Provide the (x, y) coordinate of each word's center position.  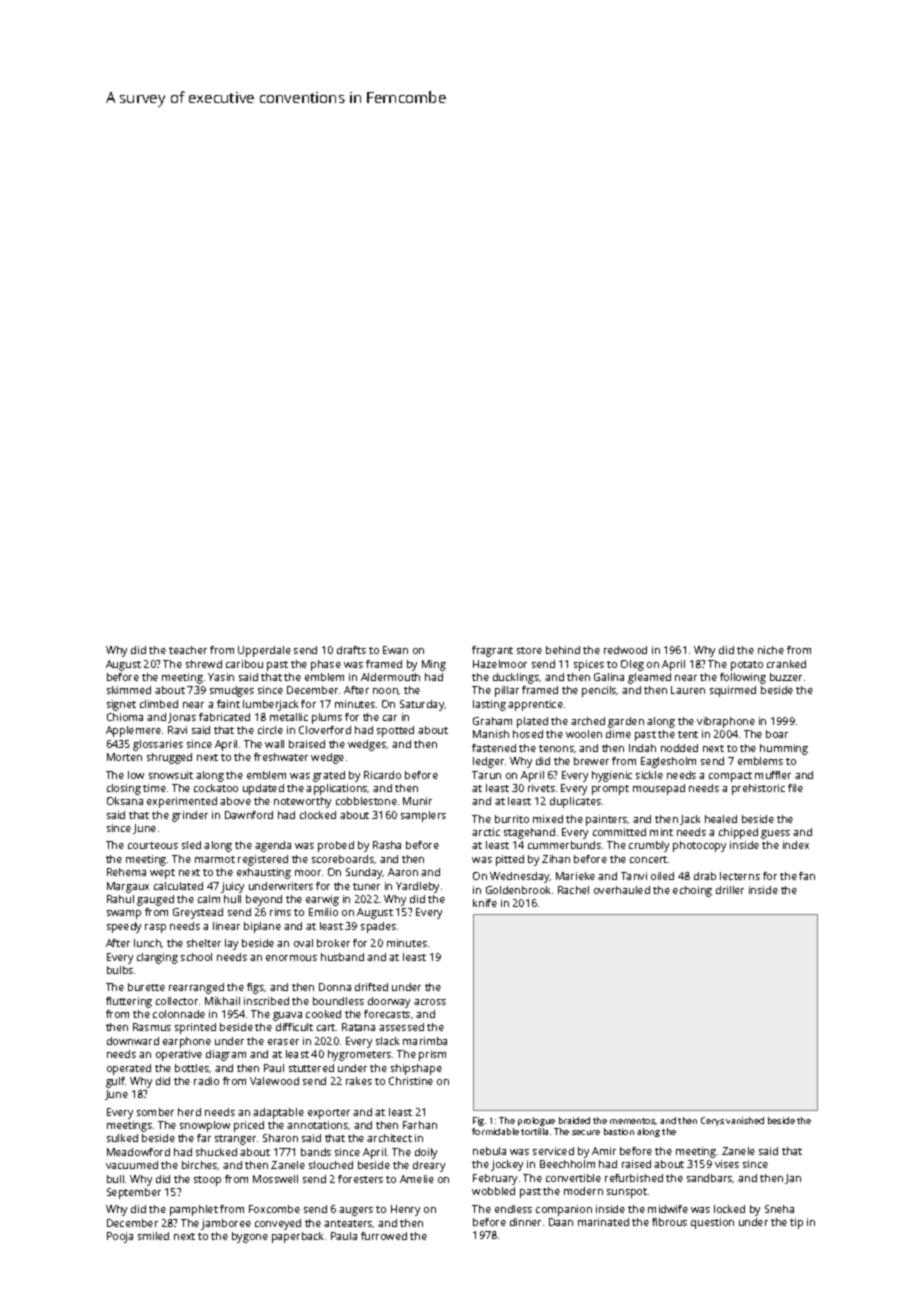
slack (387, 1041)
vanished (745, 1120)
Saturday (422, 705)
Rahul (120, 899)
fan (807, 876)
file (795, 788)
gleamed (649, 678)
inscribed (266, 1001)
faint (228, 704)
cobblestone (366, 801)
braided (574, 1120)
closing (124, 789)
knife (485, 903)
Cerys (712, 1121)
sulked (122, 1138)
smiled (153, 1236)
